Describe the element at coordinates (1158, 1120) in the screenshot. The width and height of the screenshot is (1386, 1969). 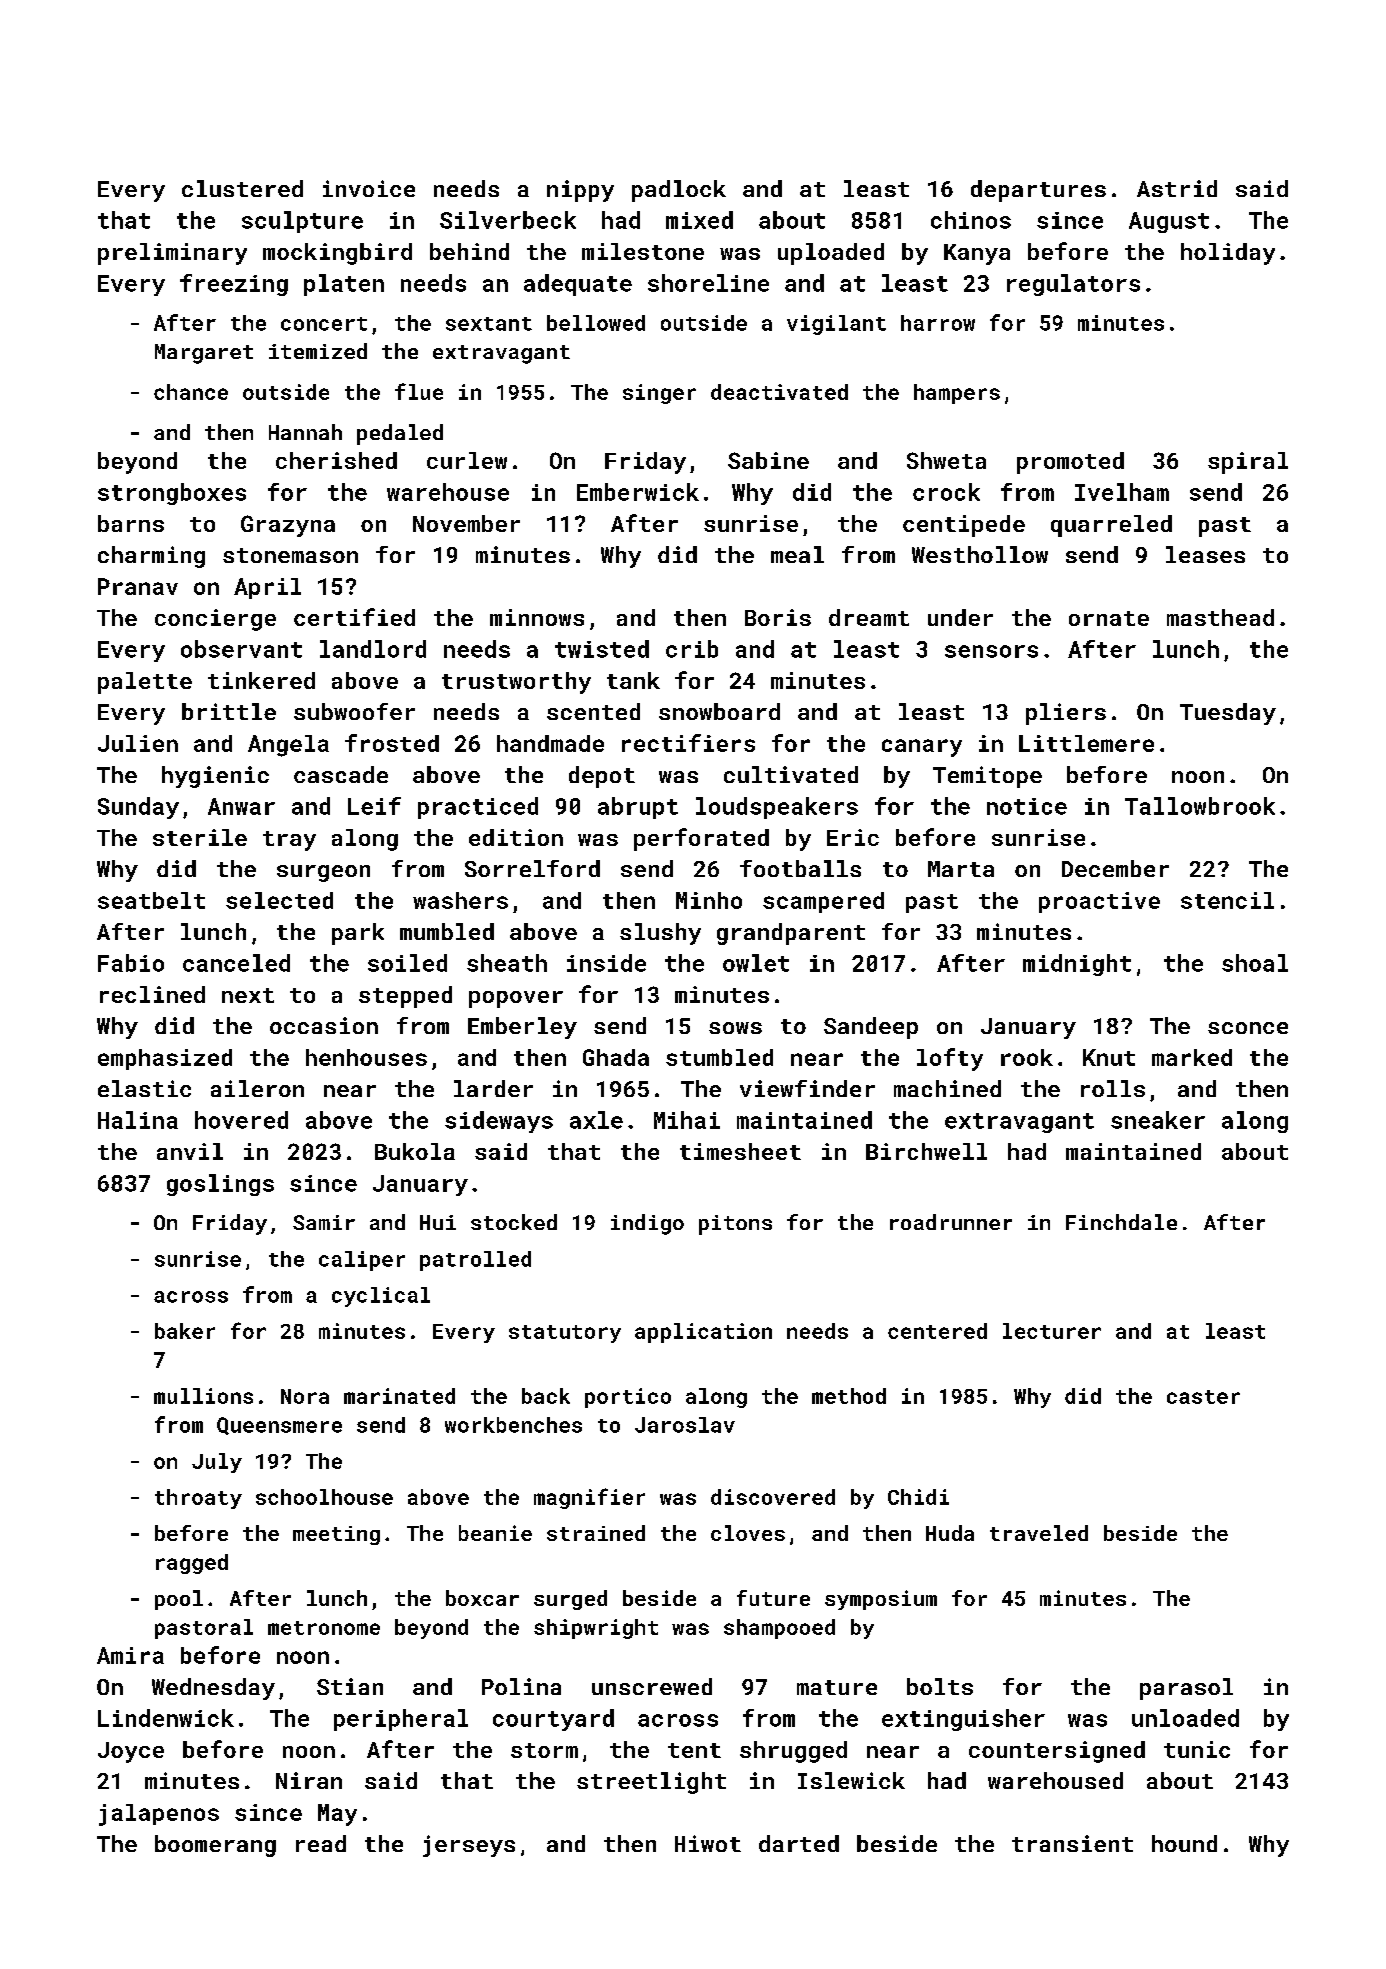
I see `sneaker` at that location.
